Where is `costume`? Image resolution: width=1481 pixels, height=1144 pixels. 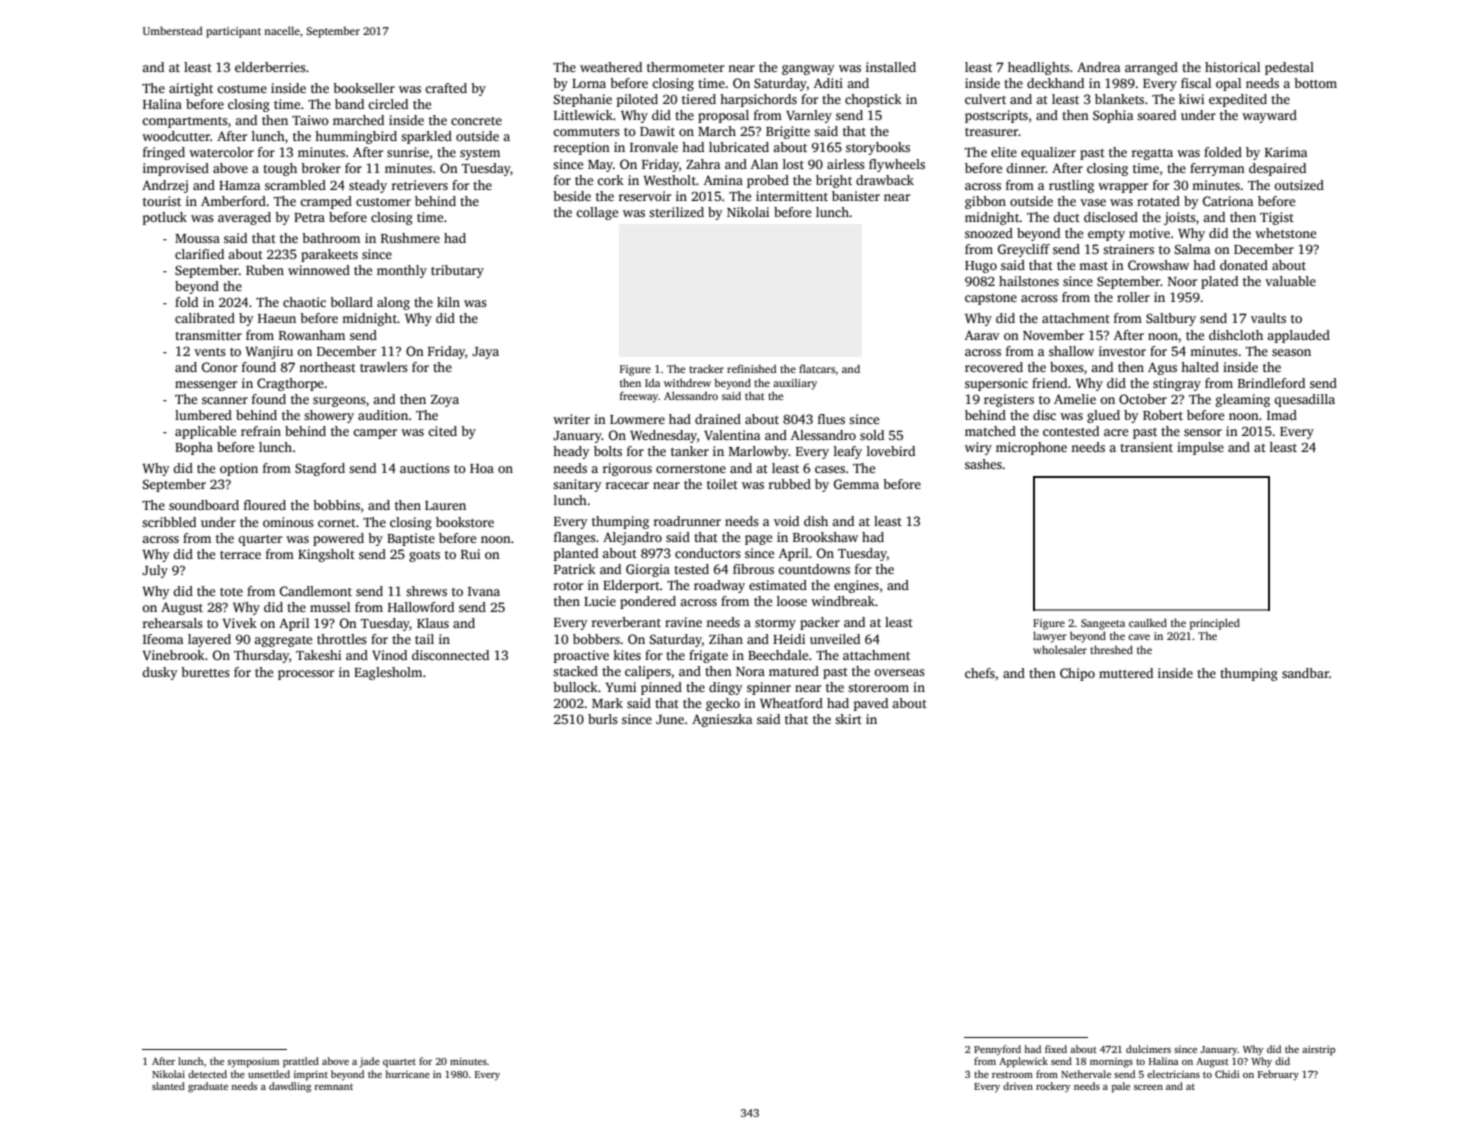 costume is located at coordinates (242, 89).
